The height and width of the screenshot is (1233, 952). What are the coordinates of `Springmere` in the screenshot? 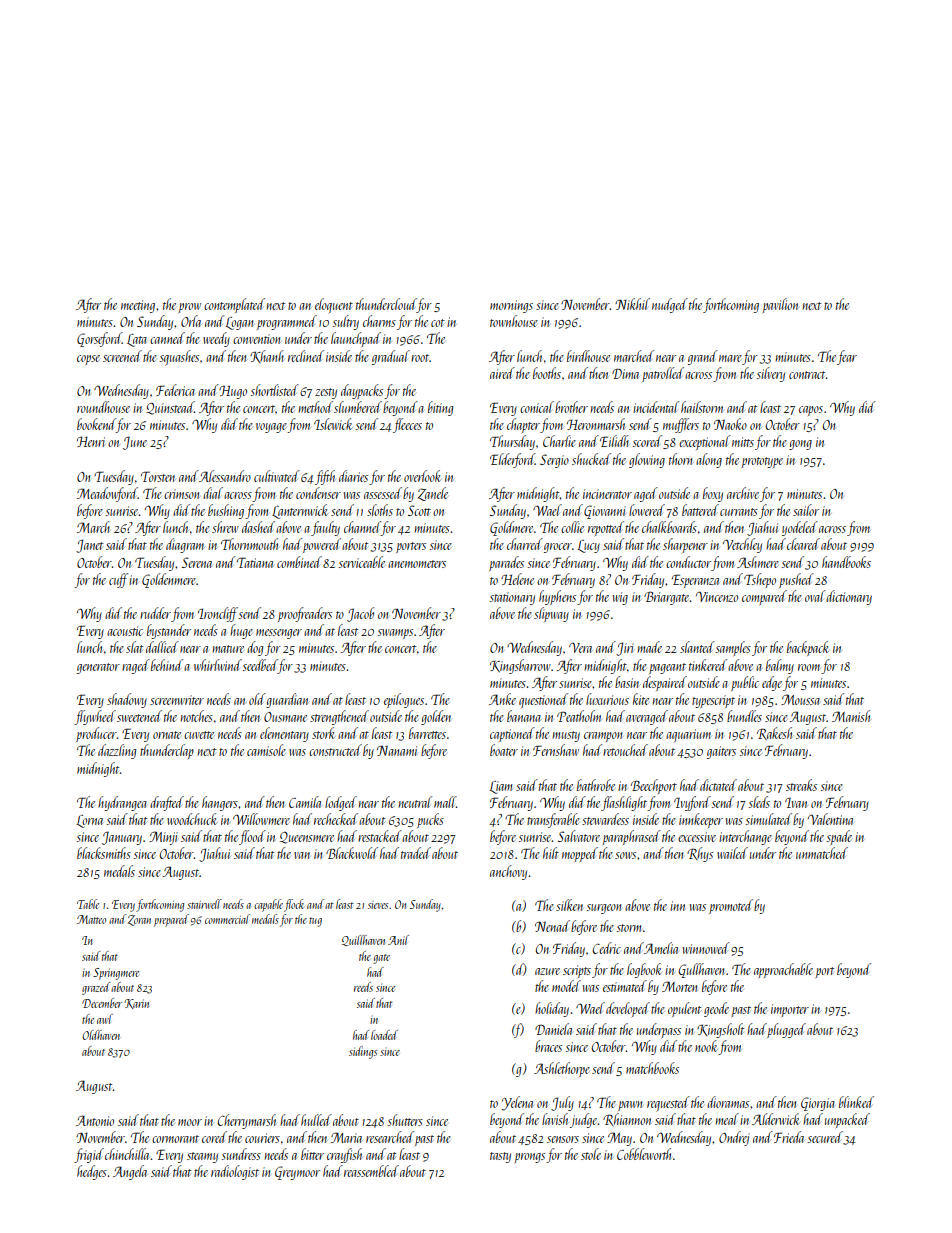 It's located at (116, 974).
